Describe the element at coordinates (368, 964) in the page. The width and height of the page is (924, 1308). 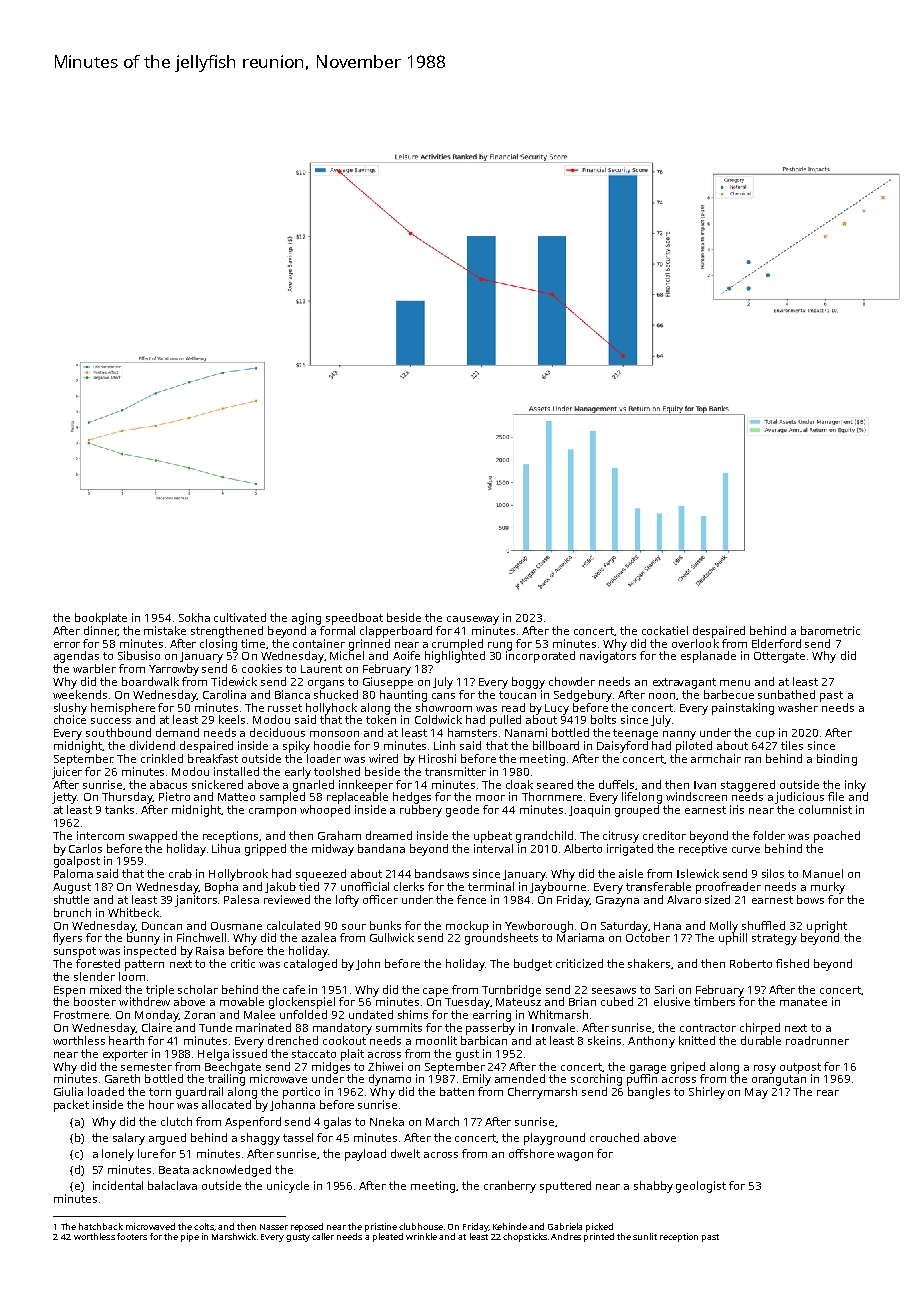
I see `John` at that location.
